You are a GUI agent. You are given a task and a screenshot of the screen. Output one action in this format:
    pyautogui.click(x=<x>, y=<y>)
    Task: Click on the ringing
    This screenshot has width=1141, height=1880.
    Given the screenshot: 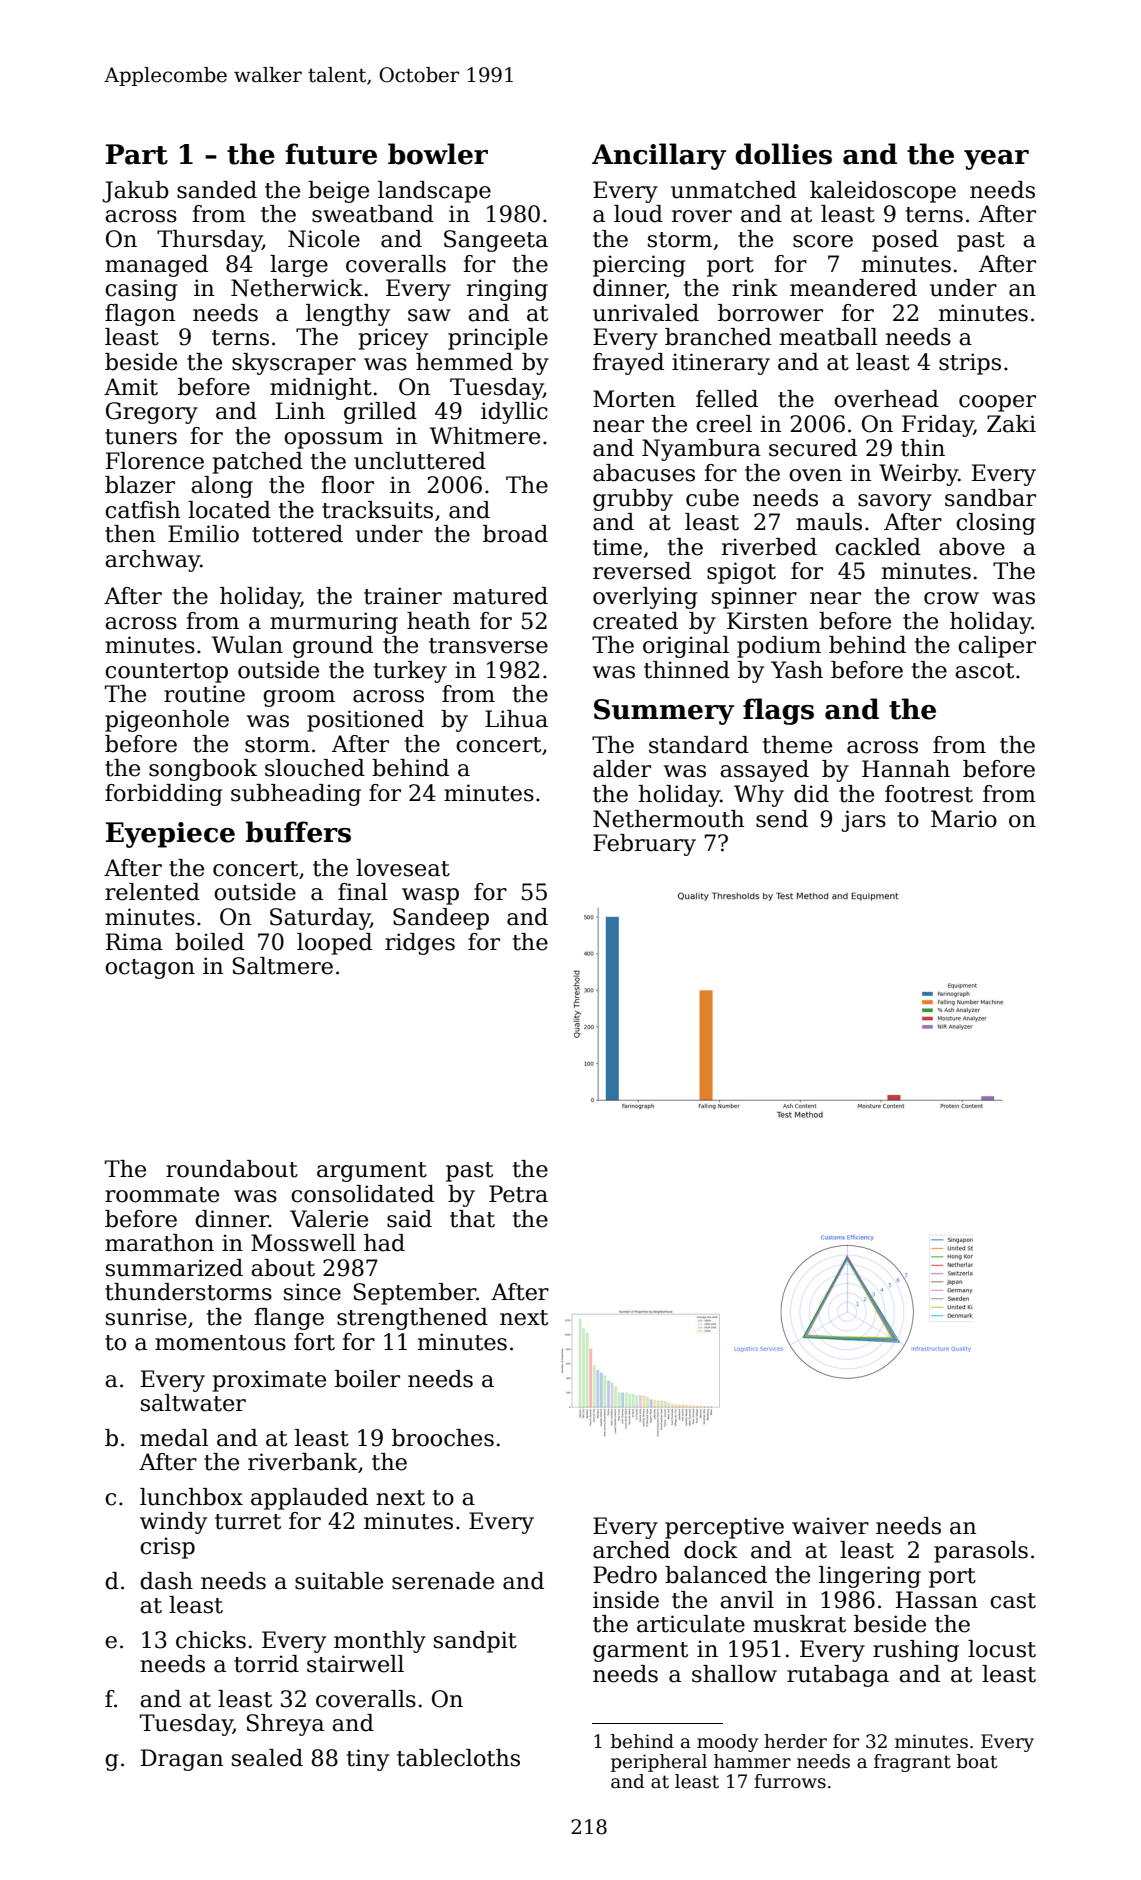 What is the action you would take?
    pyautogui.click(x=507, y=290)
